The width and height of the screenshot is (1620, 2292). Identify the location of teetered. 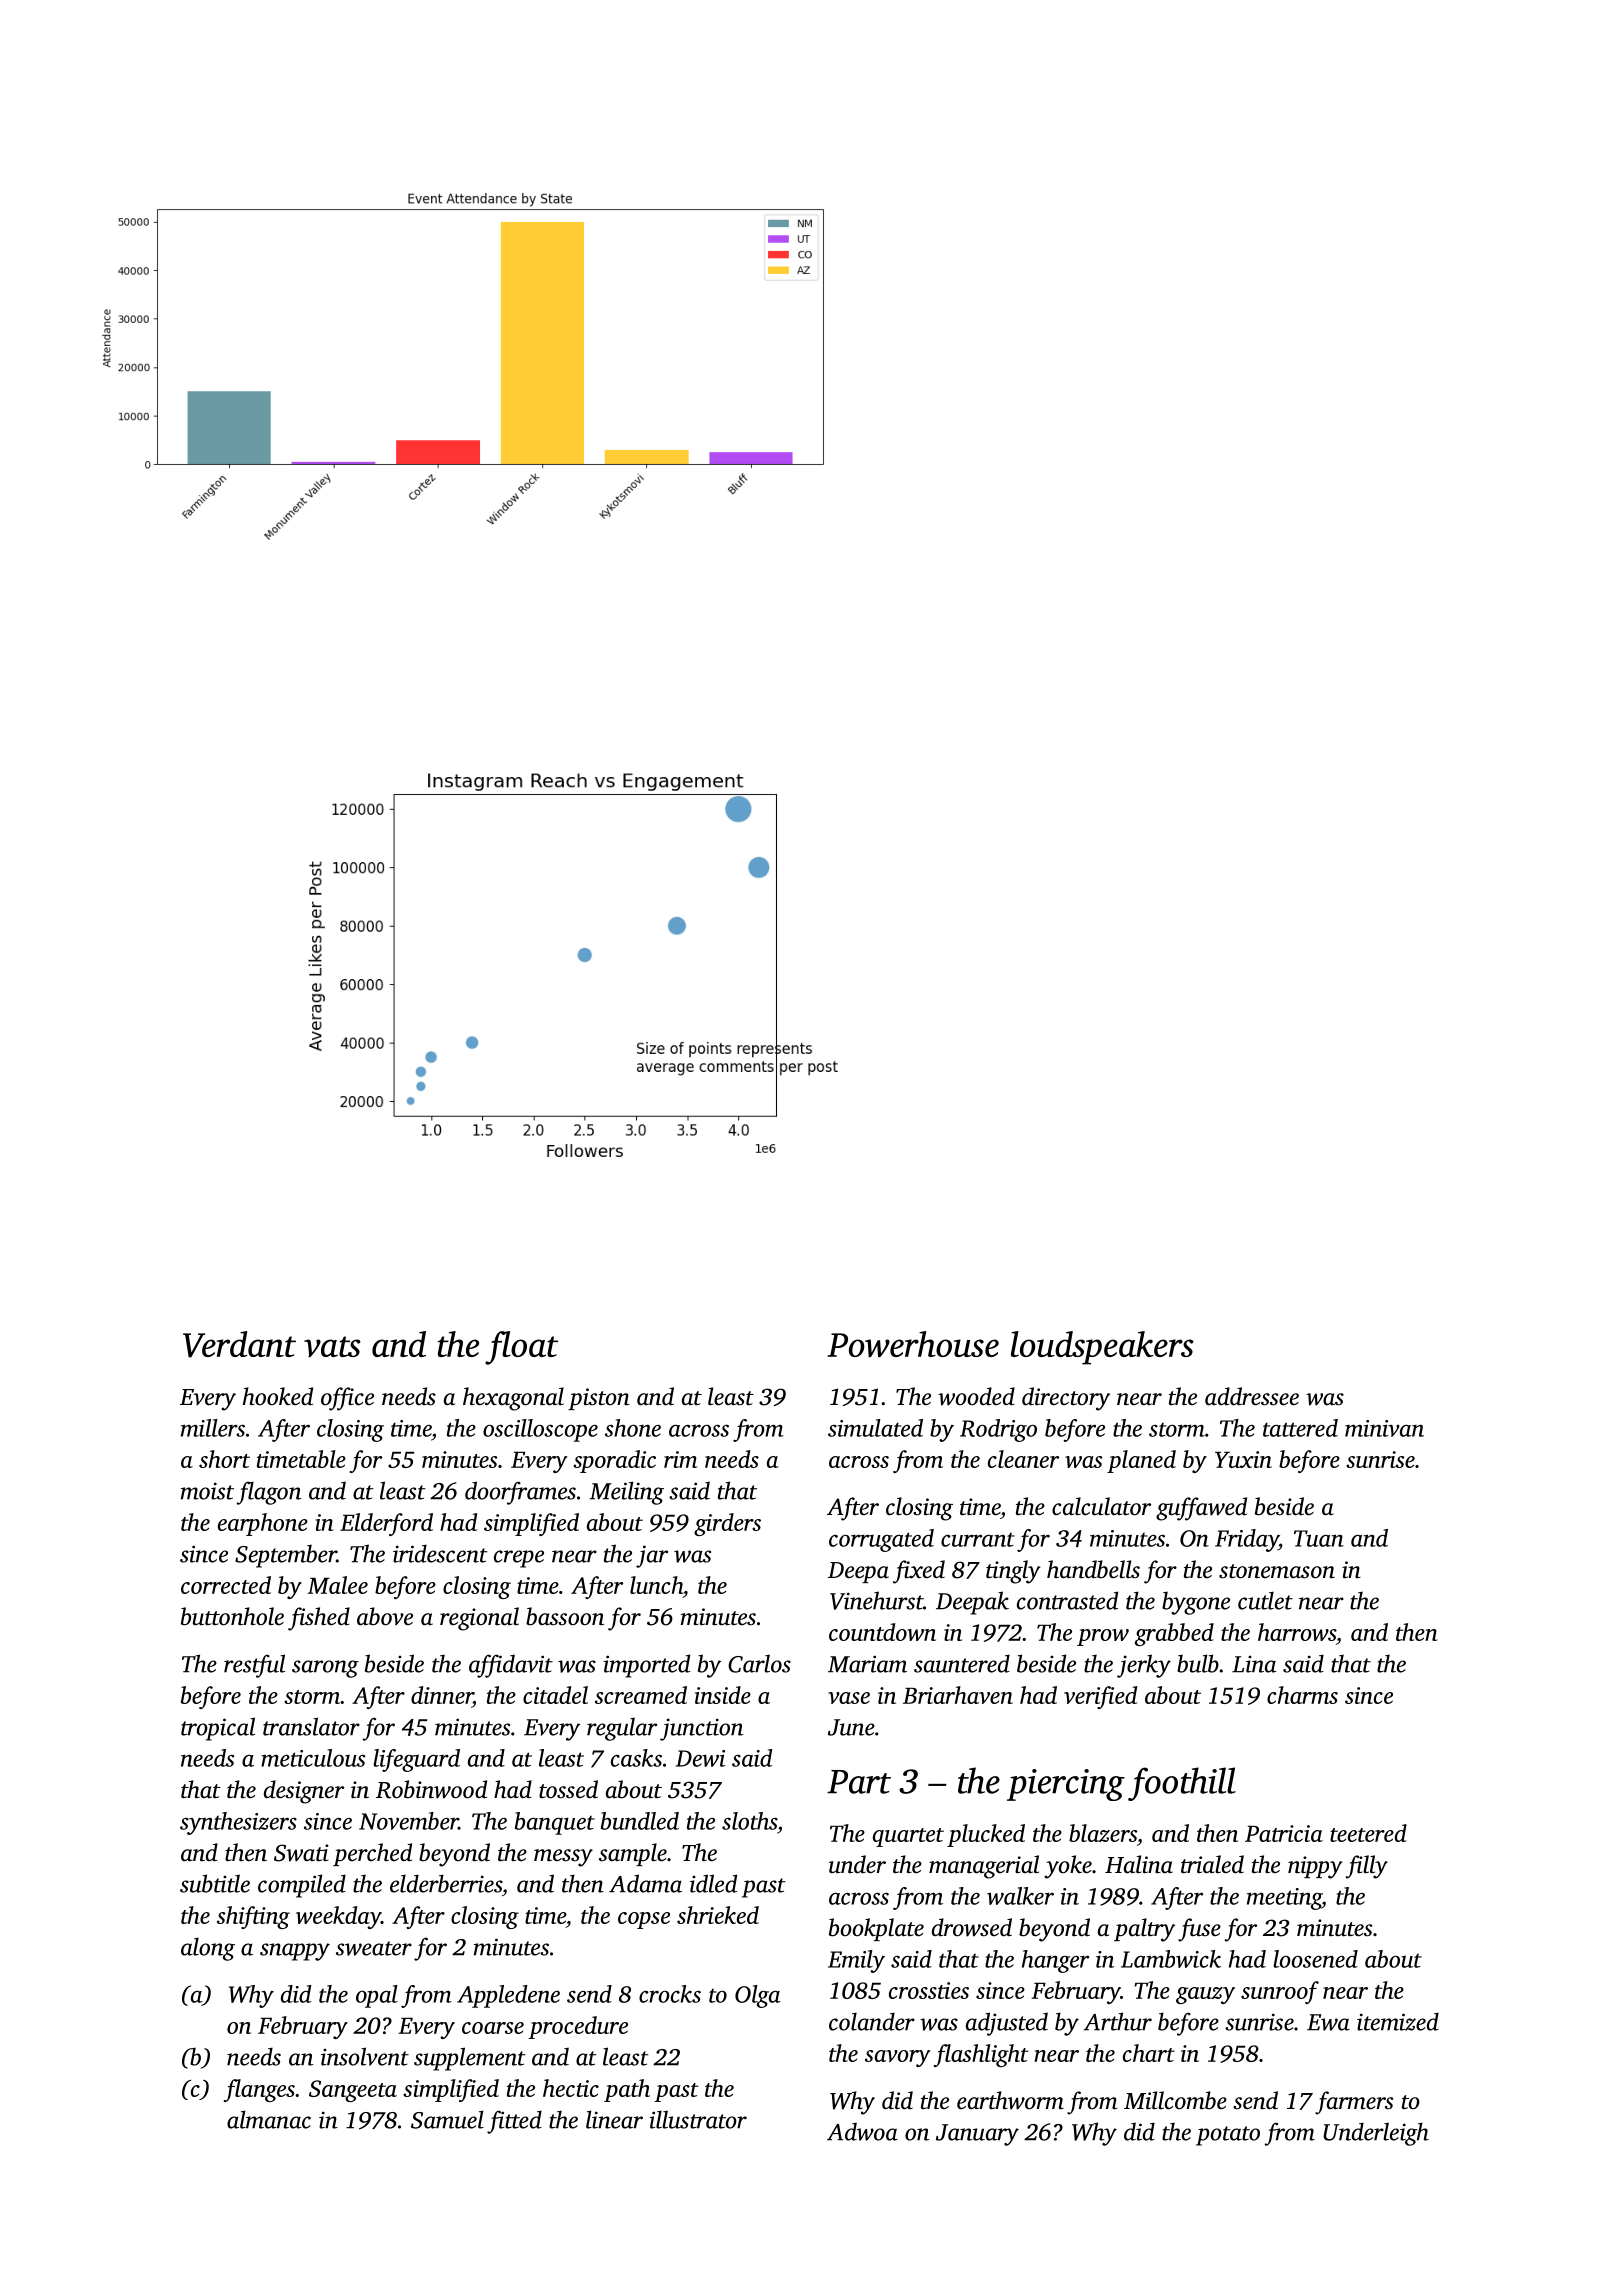
(1368, 1833).
